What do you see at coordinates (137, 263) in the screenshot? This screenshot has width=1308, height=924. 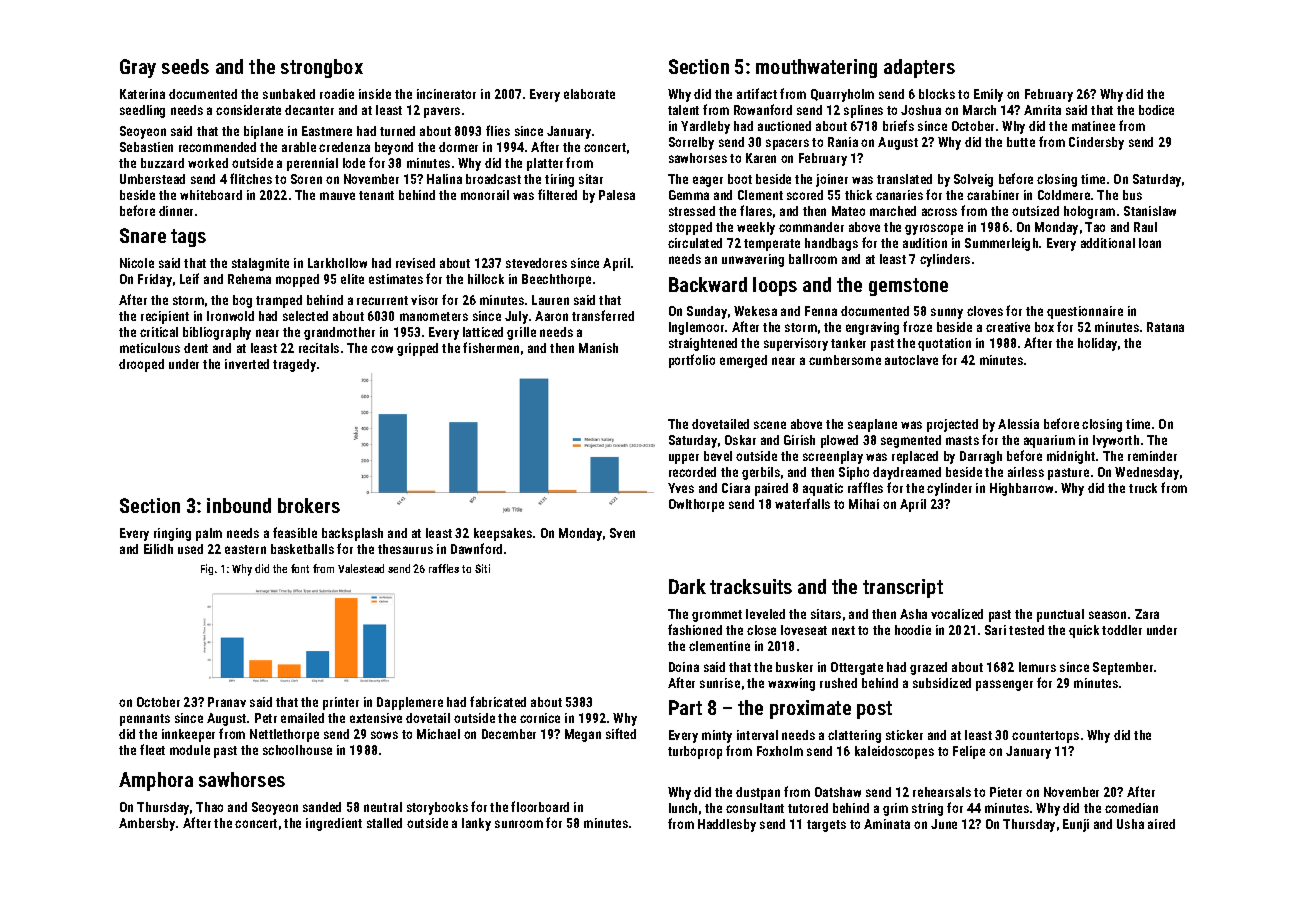 I see `Nicole` at bounding box center [137, 263].
